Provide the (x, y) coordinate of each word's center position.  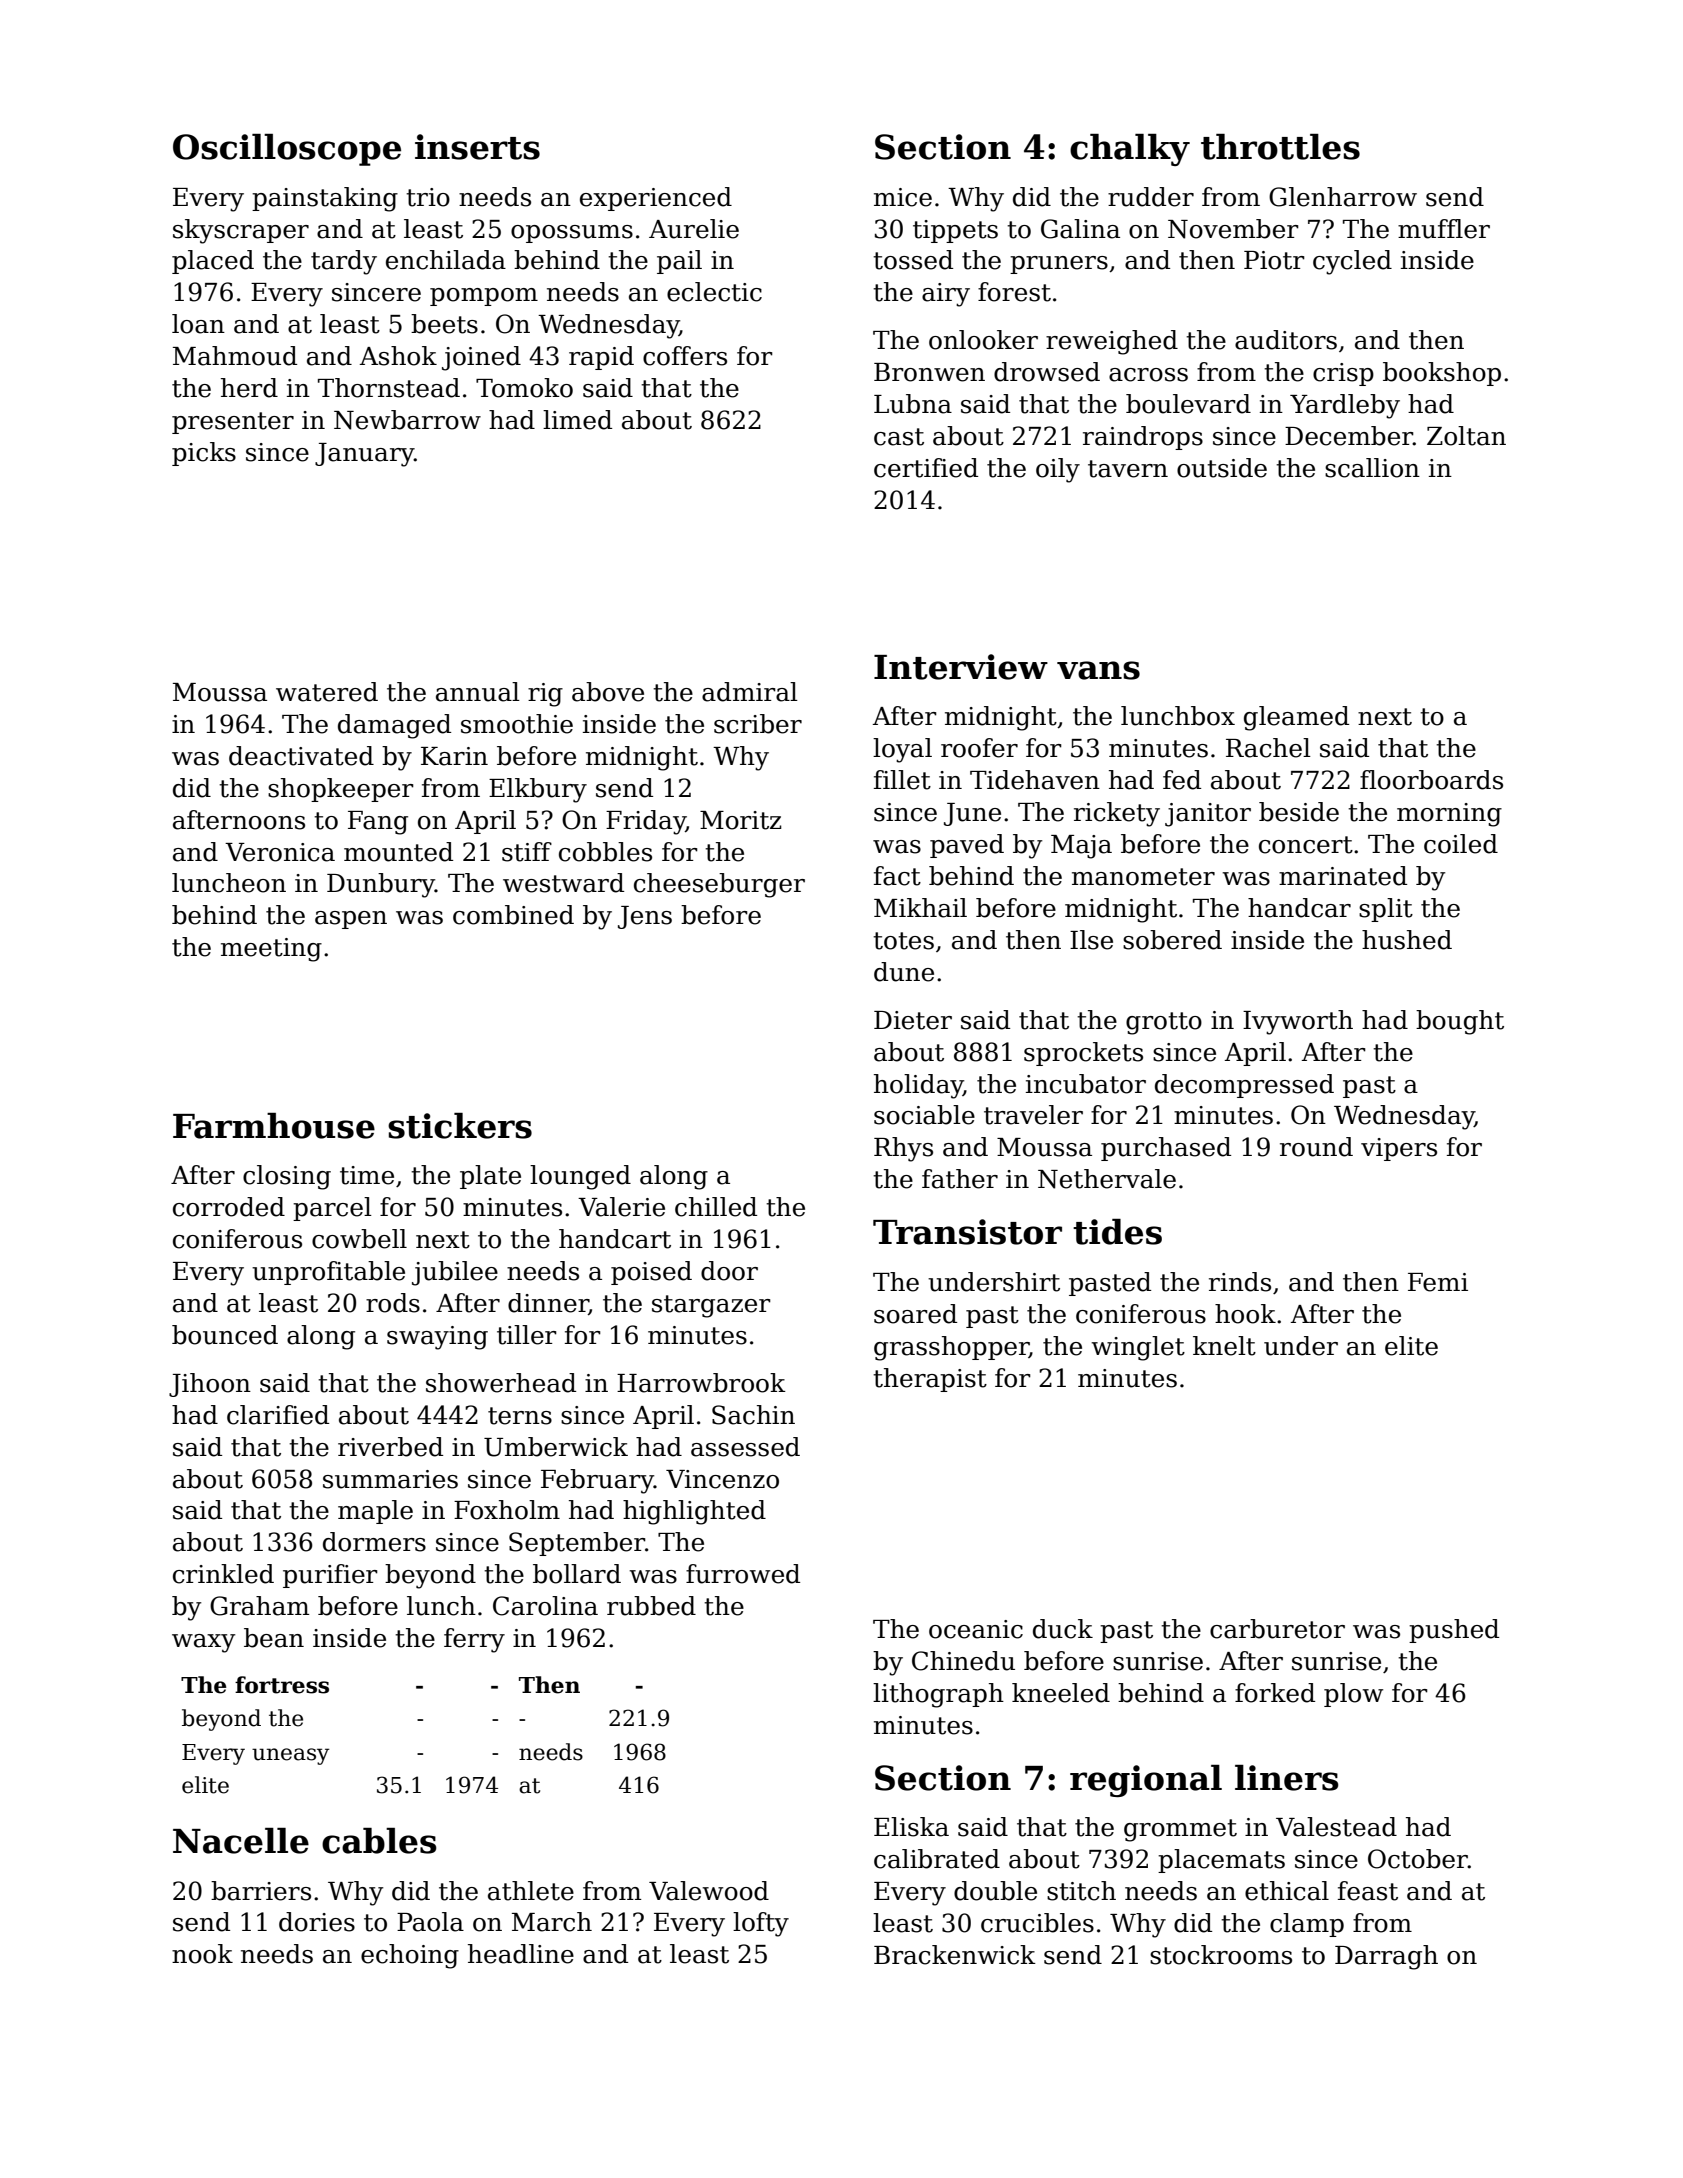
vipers (1399, 1149)
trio (428, 197)
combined (513, 915)
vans (1098, 670)
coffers (685, 356)
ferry (474, 1640)
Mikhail (920, 908)
